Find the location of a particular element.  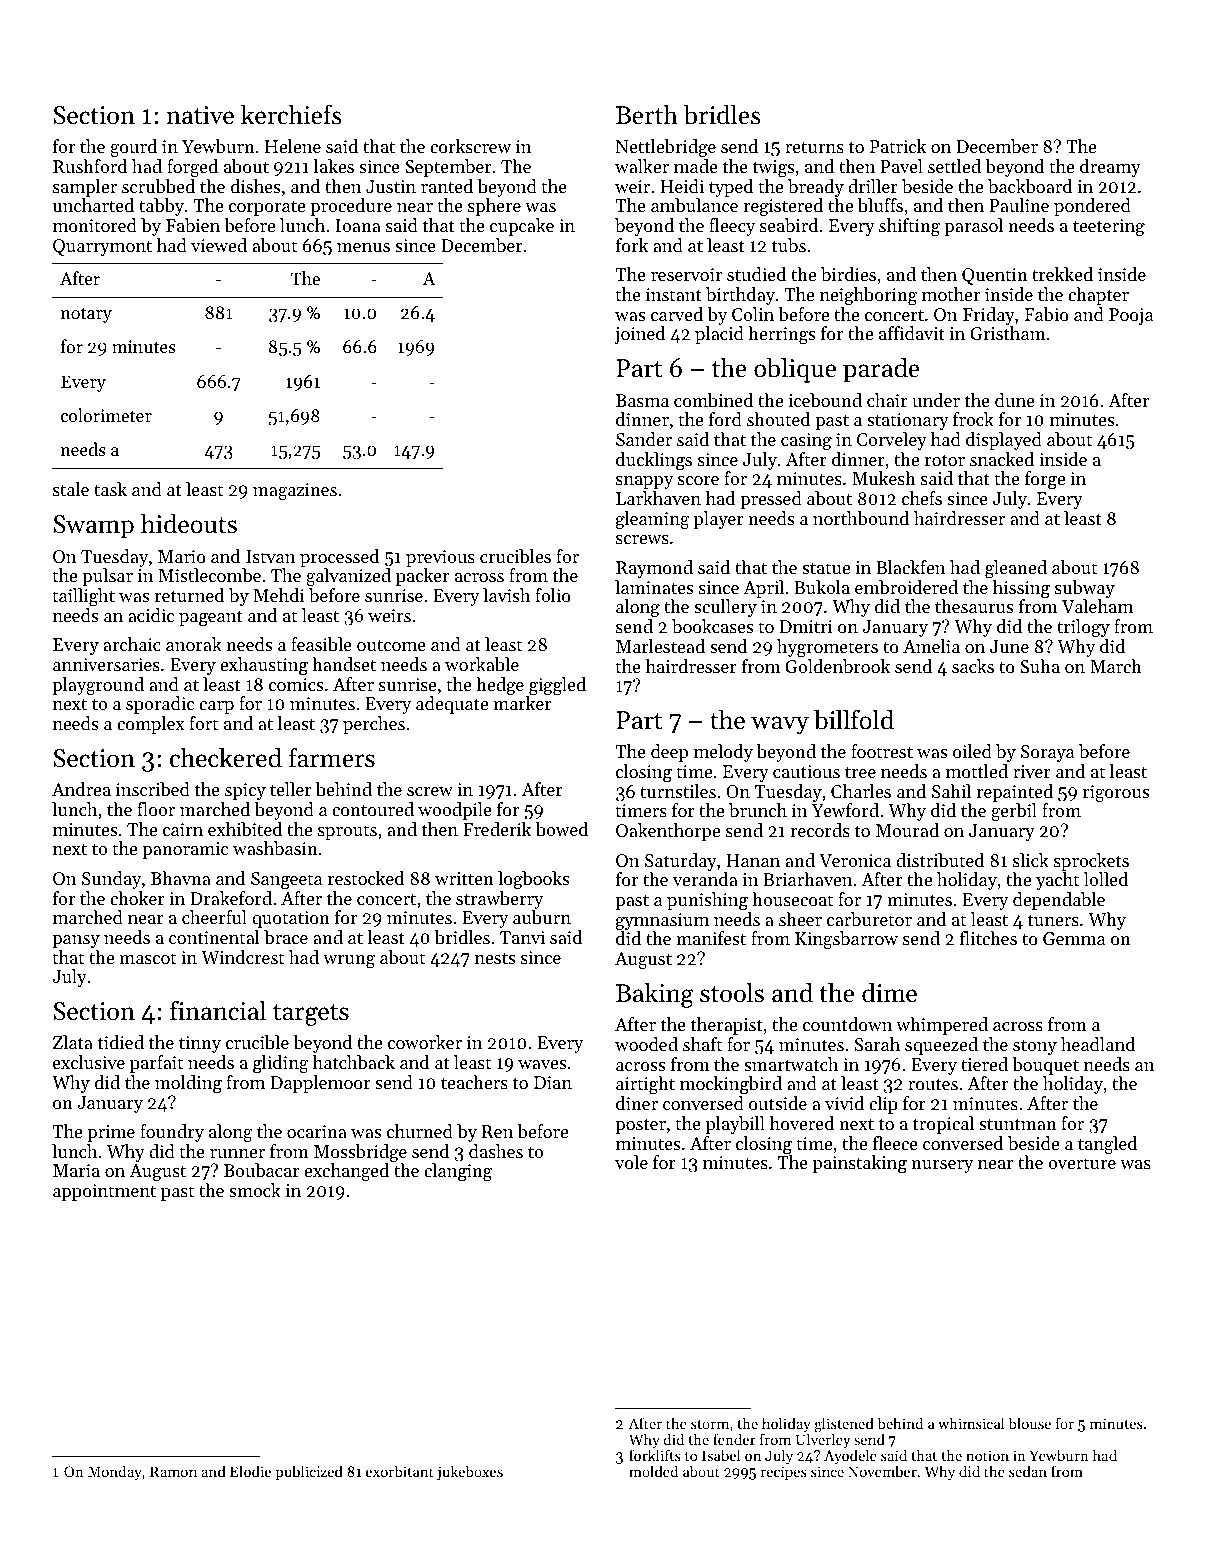

tree is located at coordinates (860, 772).
